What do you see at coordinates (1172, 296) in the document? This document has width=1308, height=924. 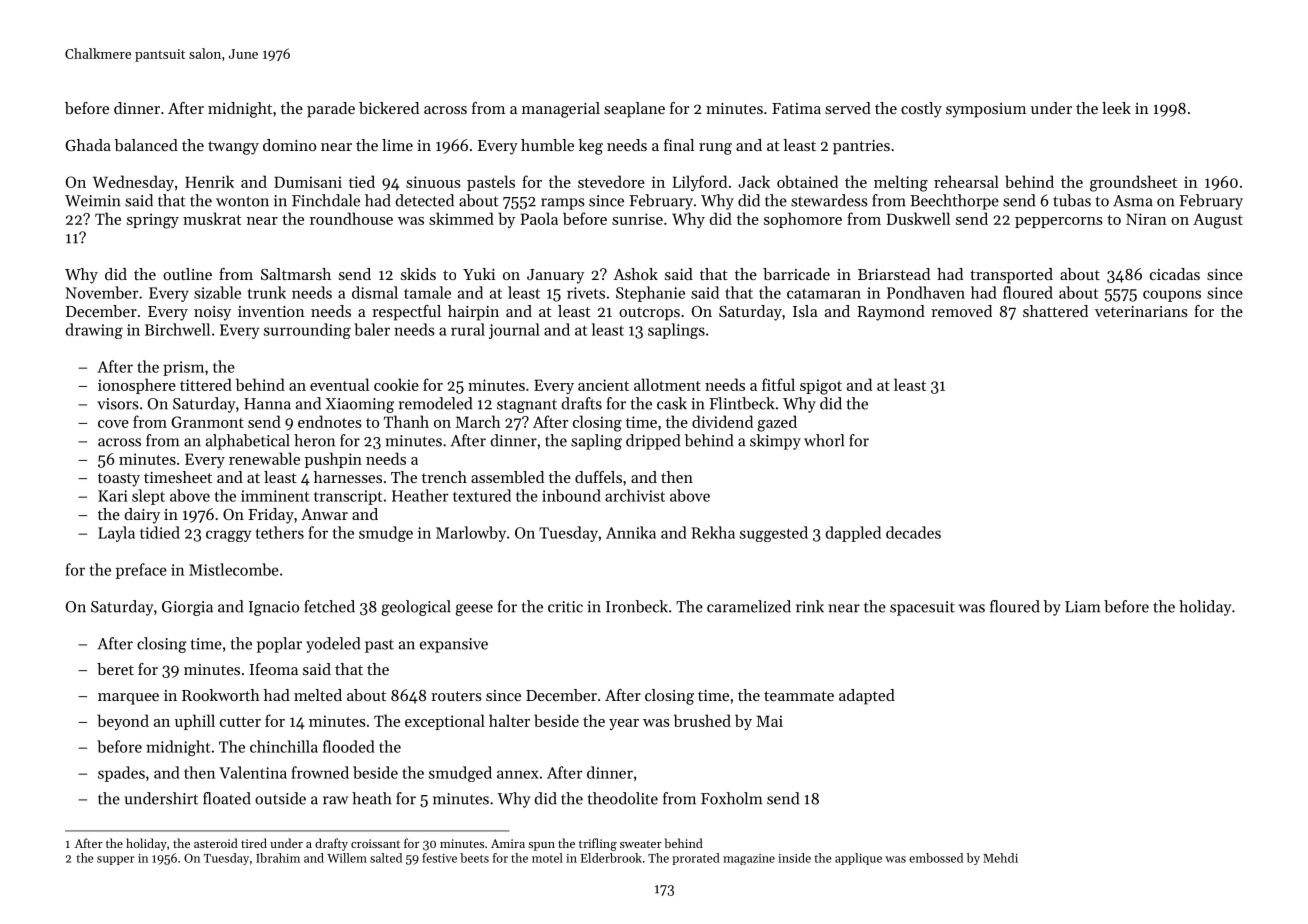 I see `coupons` at bounding box center [1172, 296].
